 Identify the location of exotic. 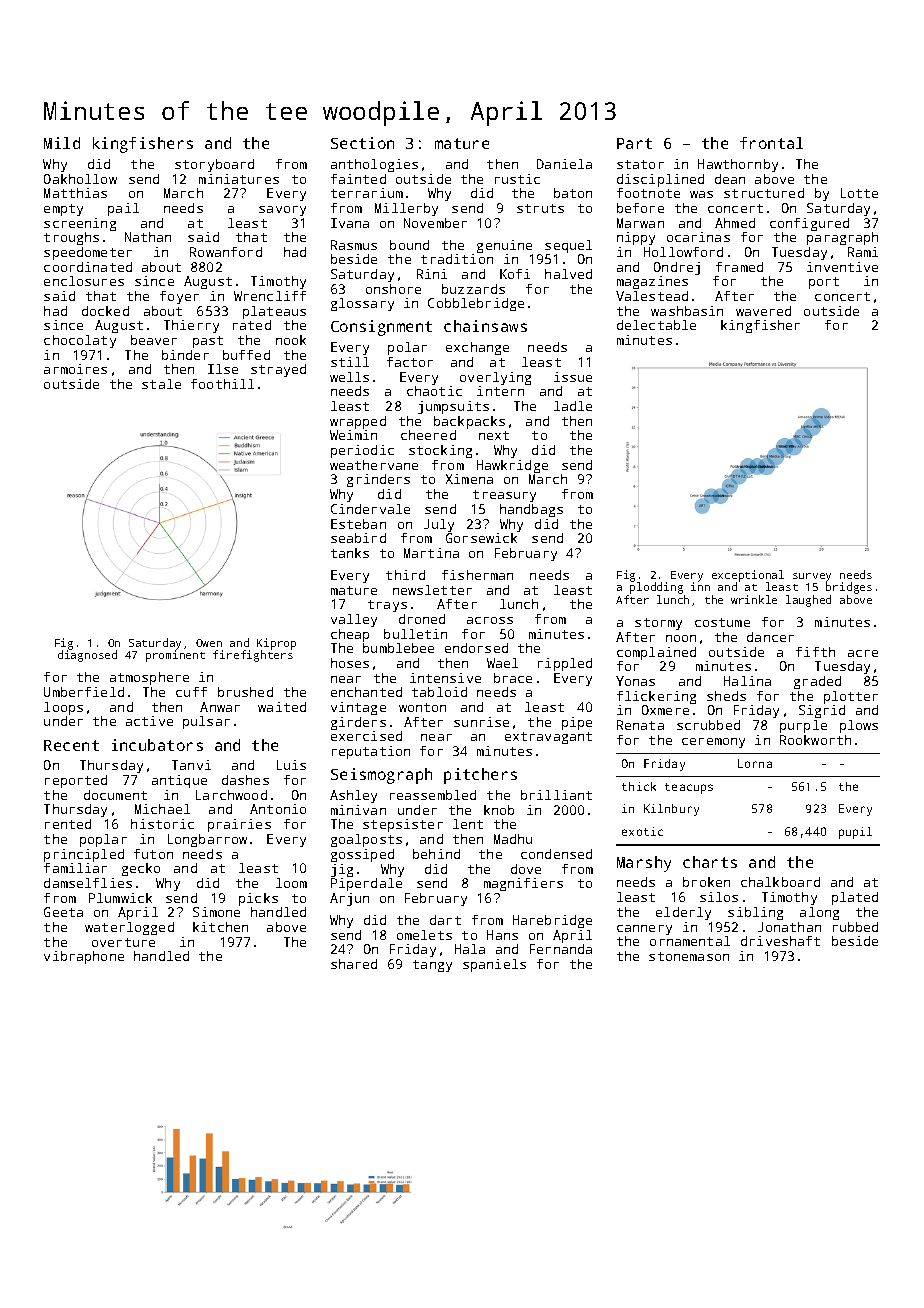
(642, 831).
